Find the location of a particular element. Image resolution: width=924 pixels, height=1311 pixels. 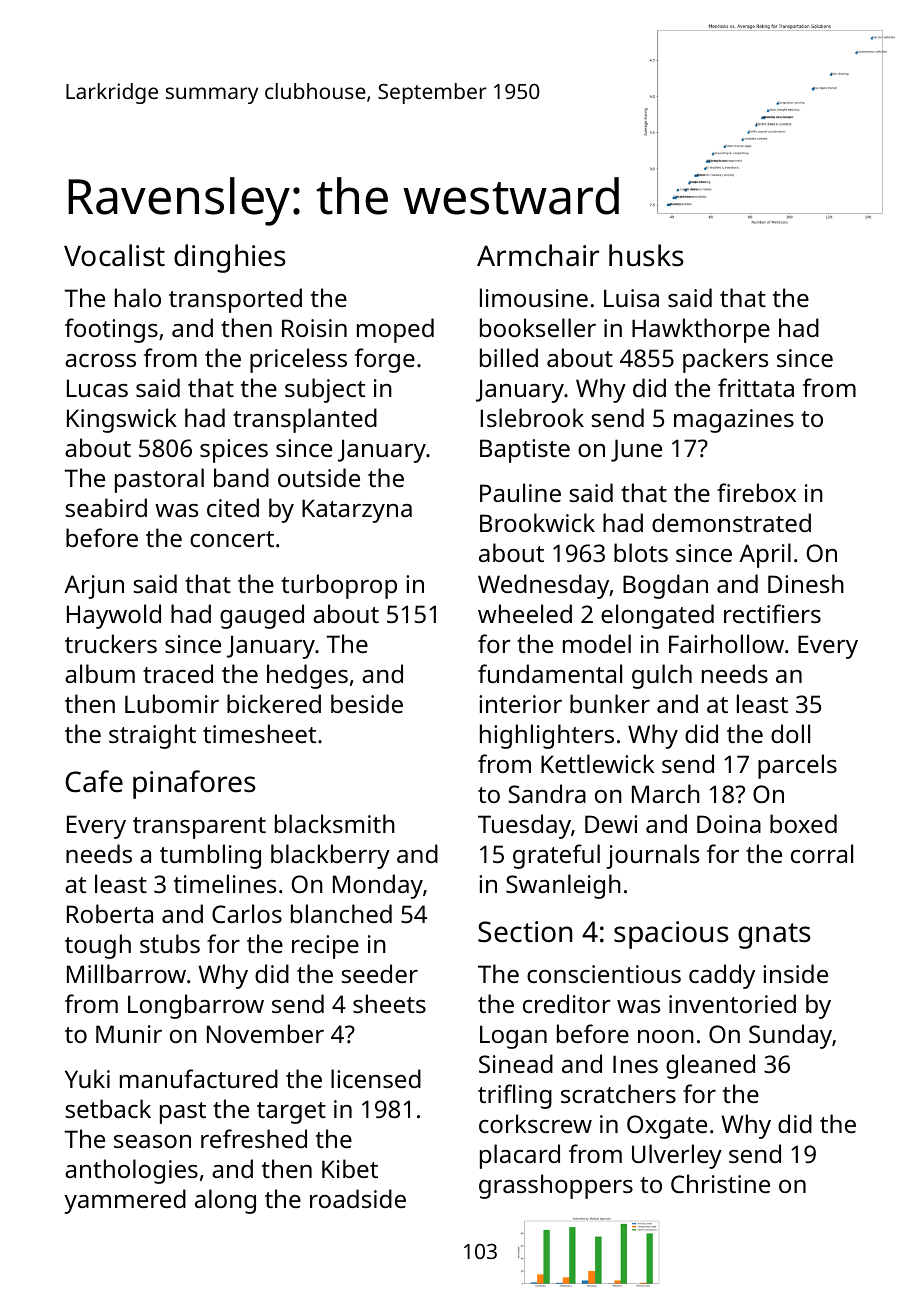

dinghies is located at coordinates (230, 258).
